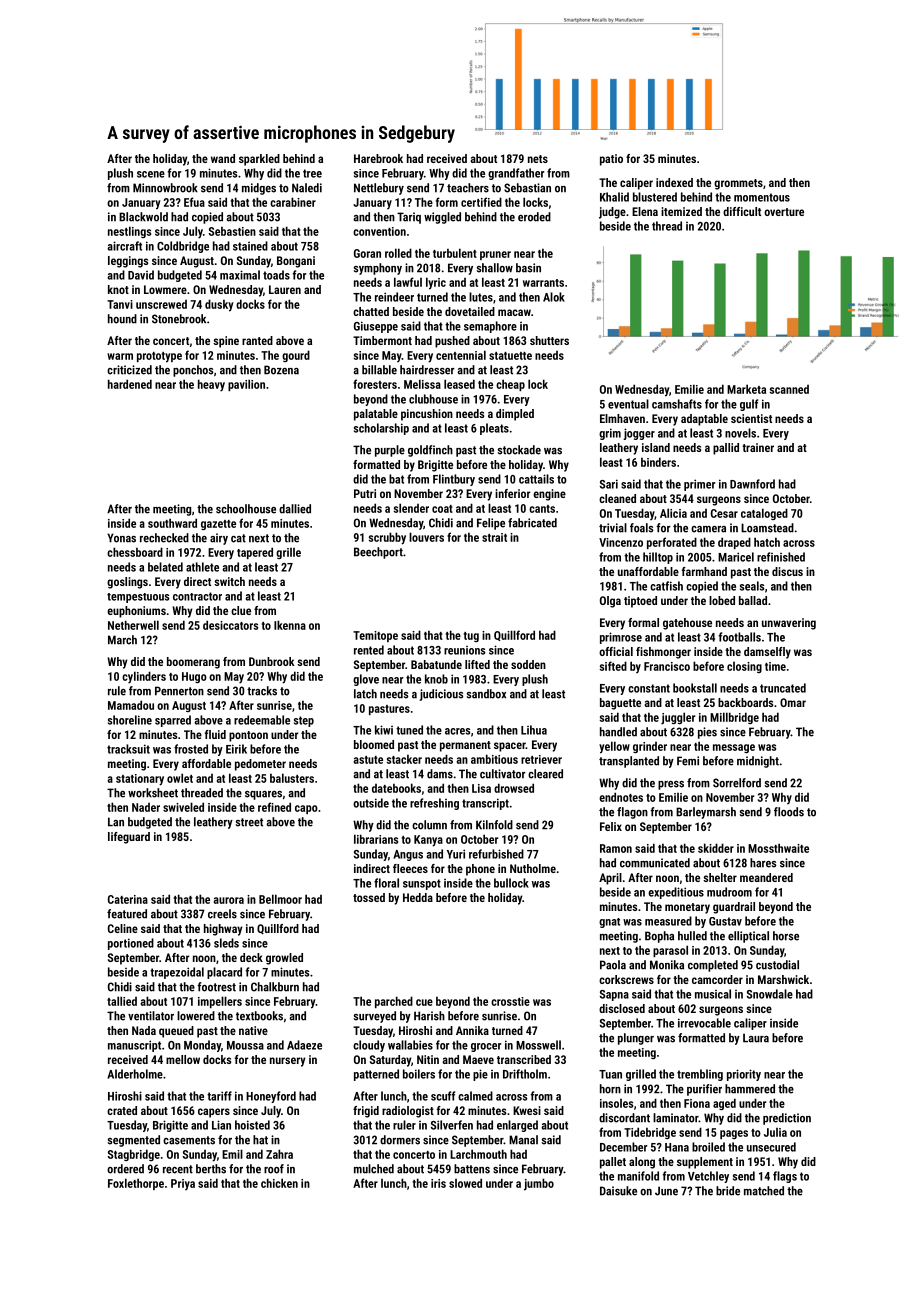  Describe the element at coordinates (465, 1183) in the page. I see `slowed` at that location.
